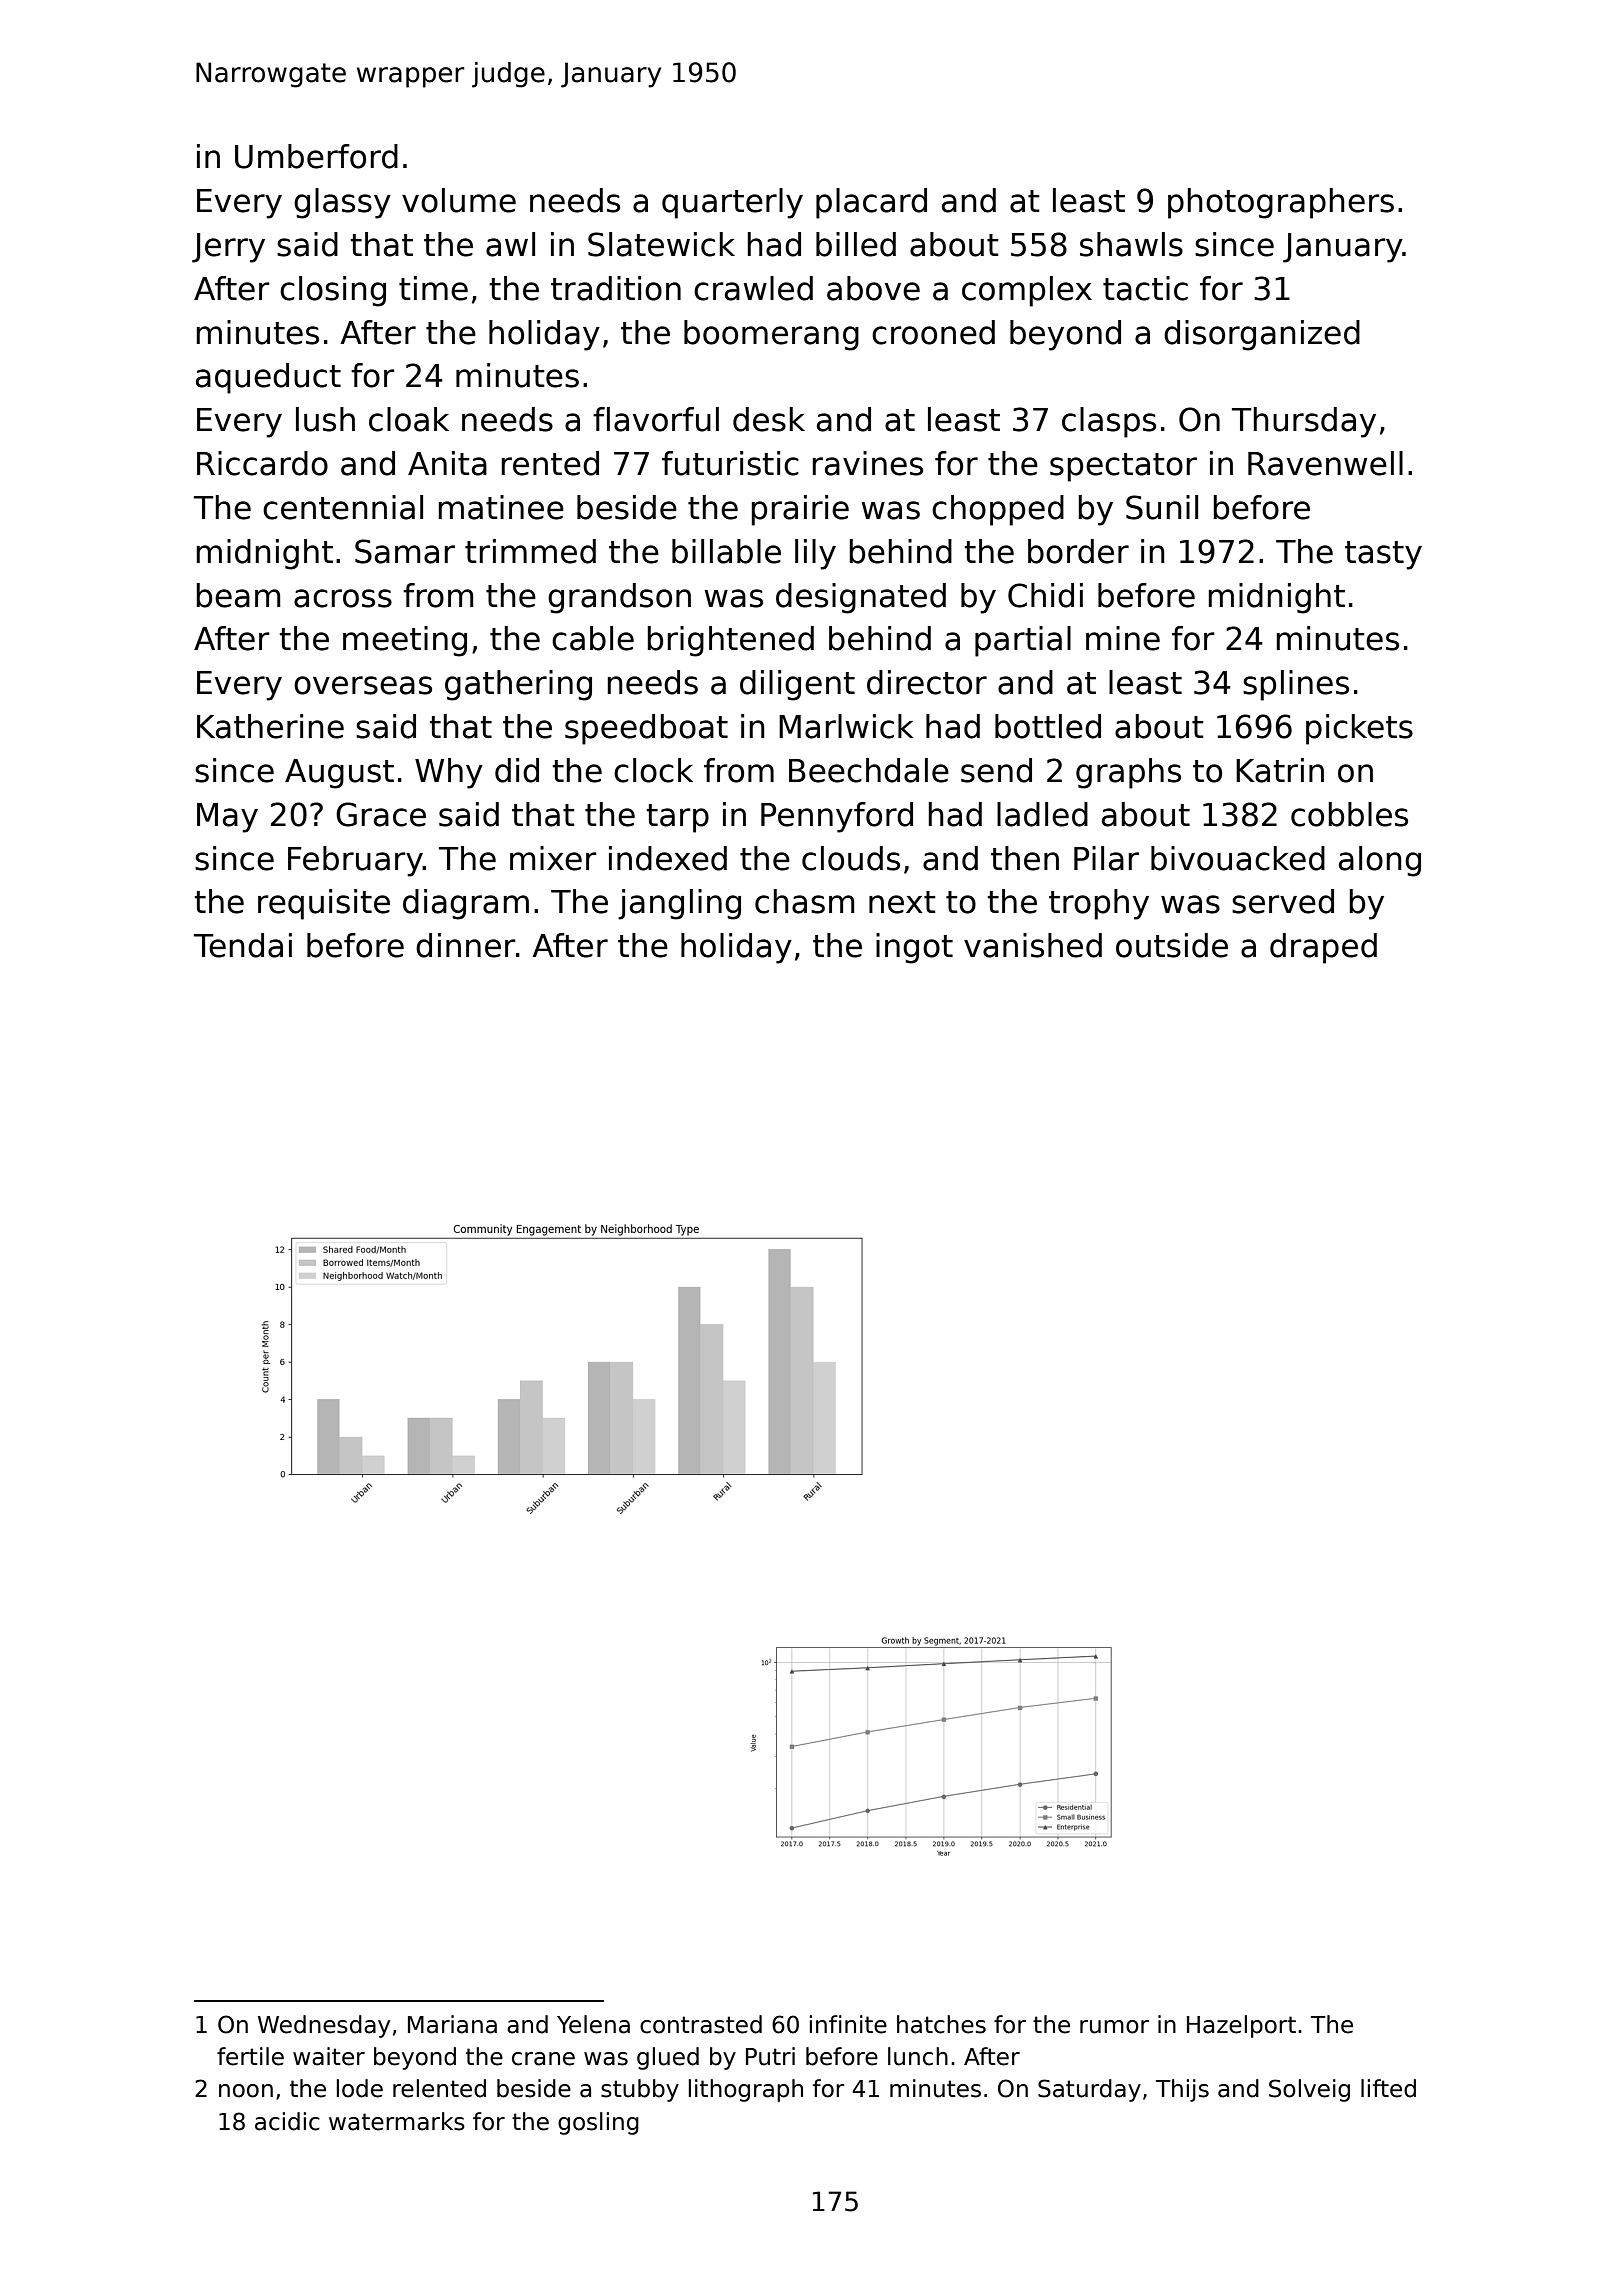  What do you see at coordinates (1172, 945) in the screenshot?
I see `outside` at bounding box center [1172, 945].
